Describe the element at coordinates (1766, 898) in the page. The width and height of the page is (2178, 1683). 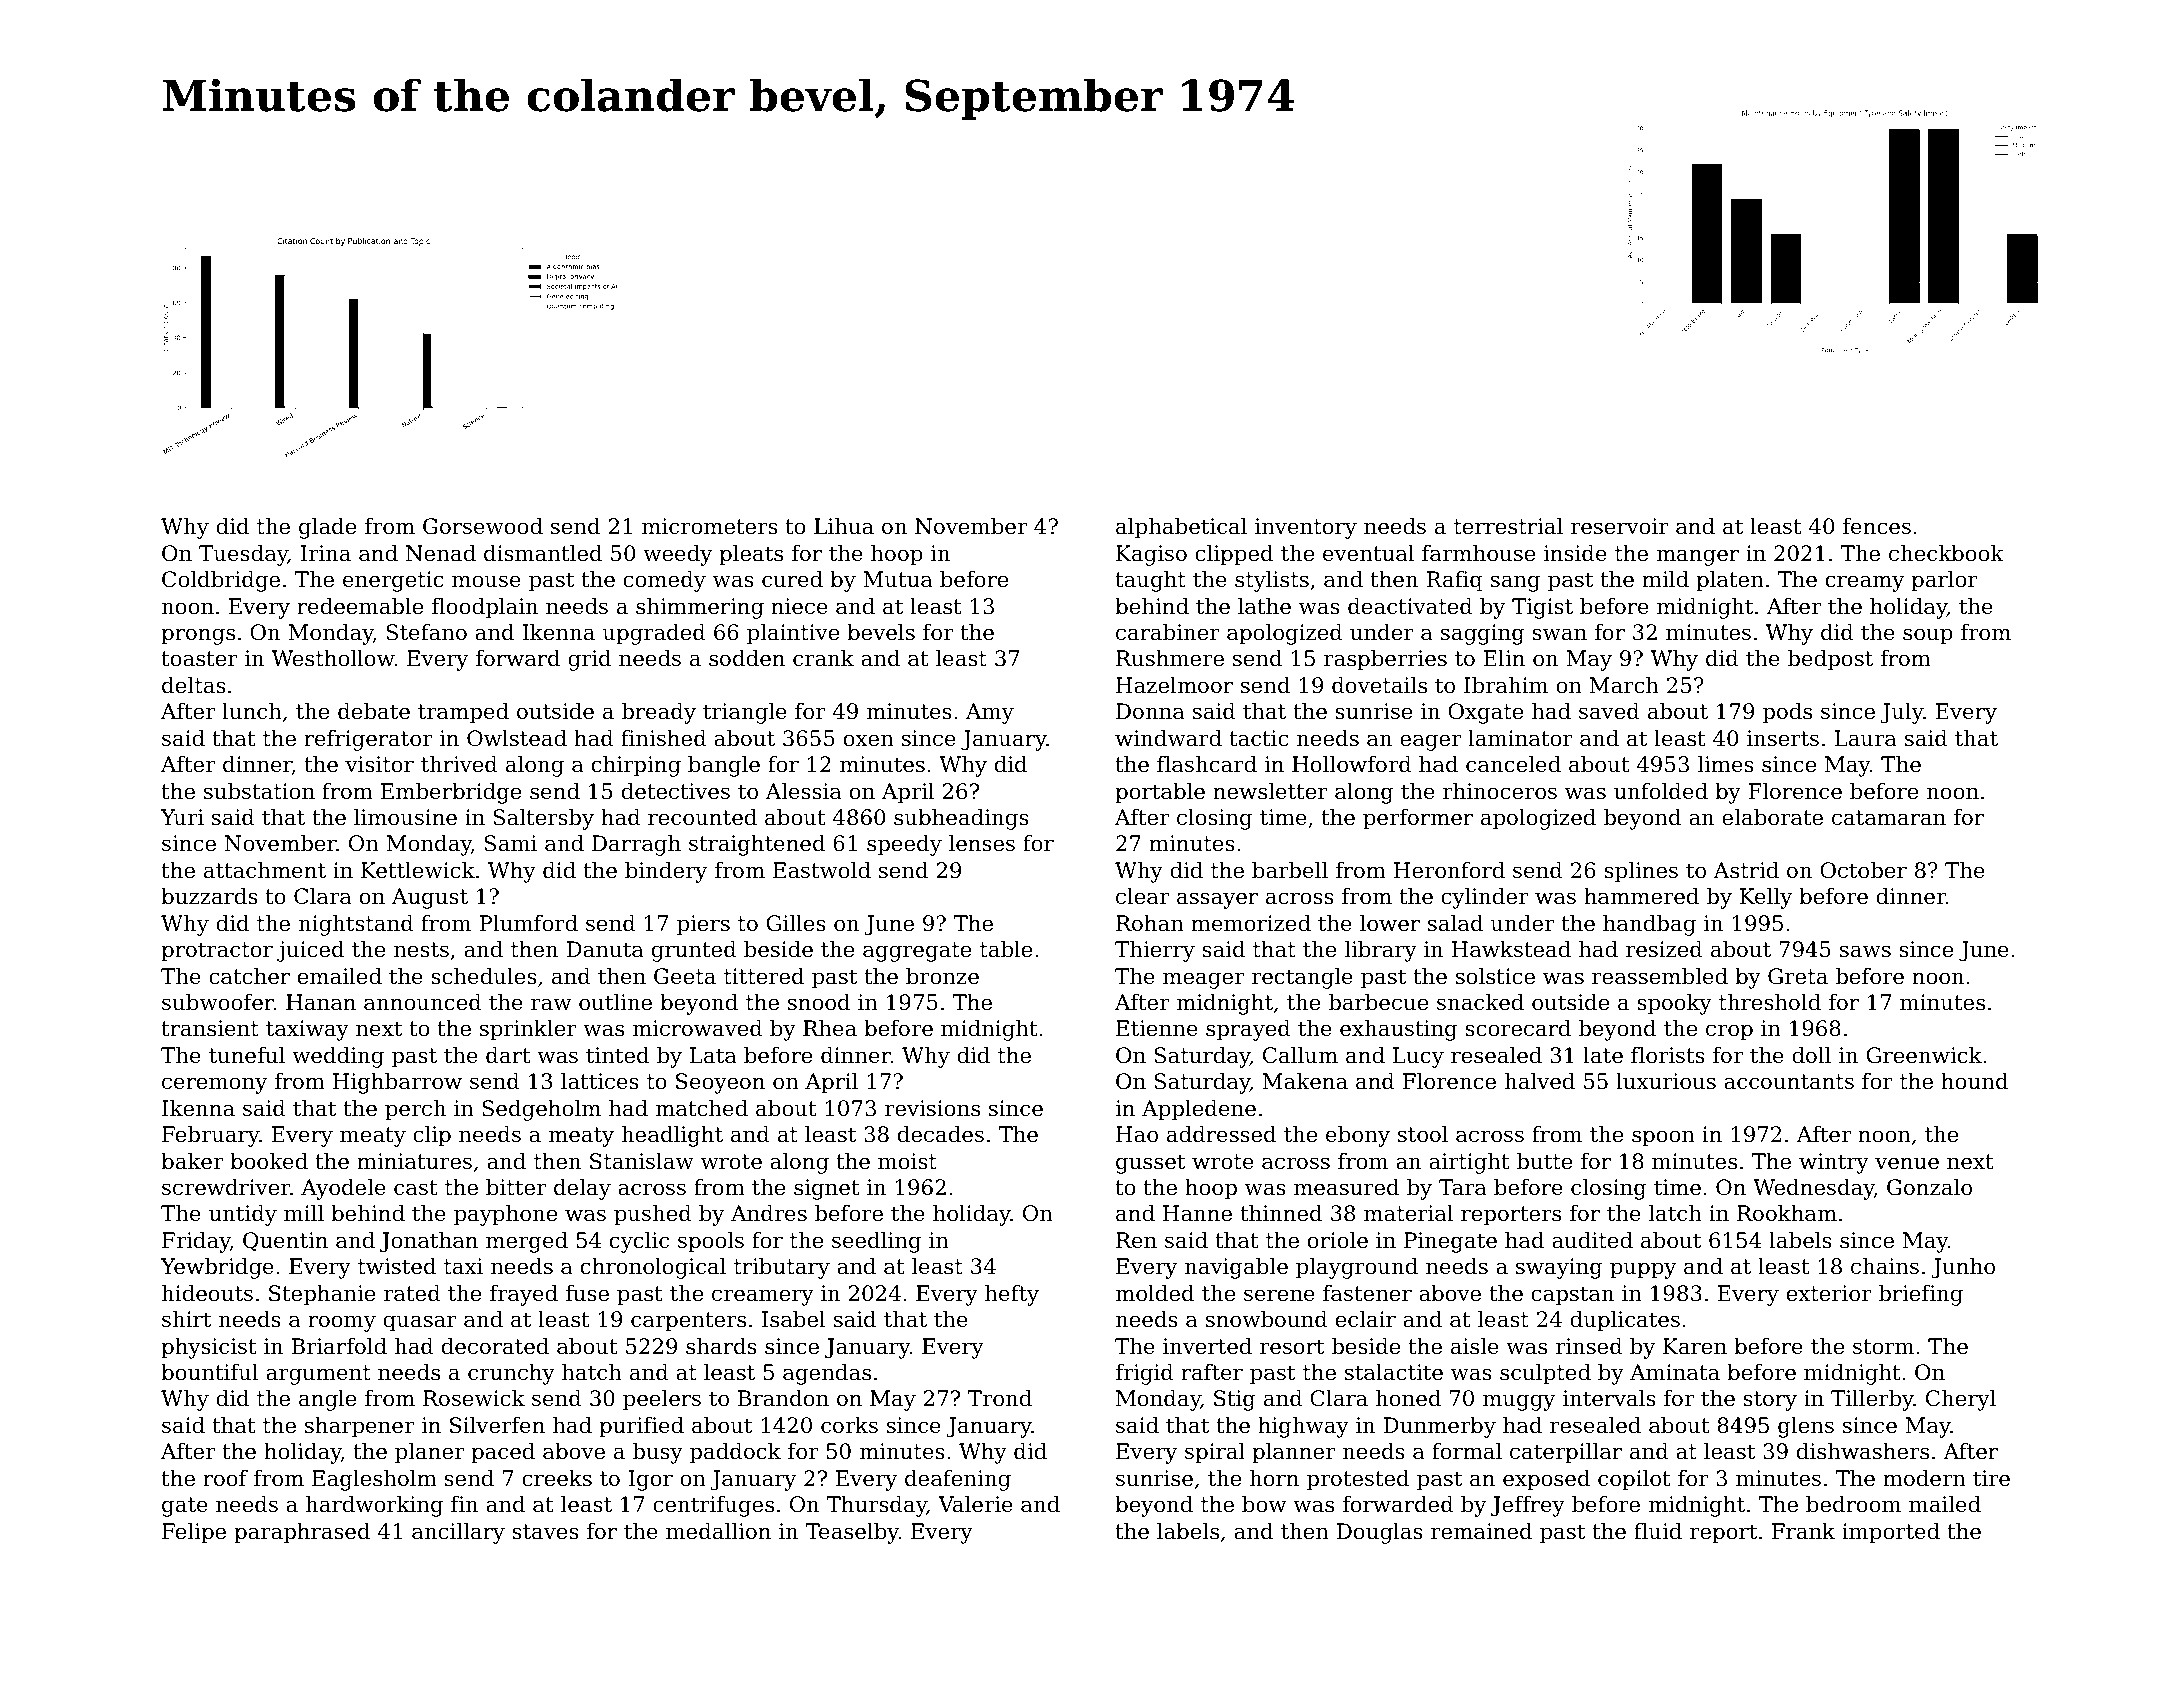
I see `Kelly` at that location.
